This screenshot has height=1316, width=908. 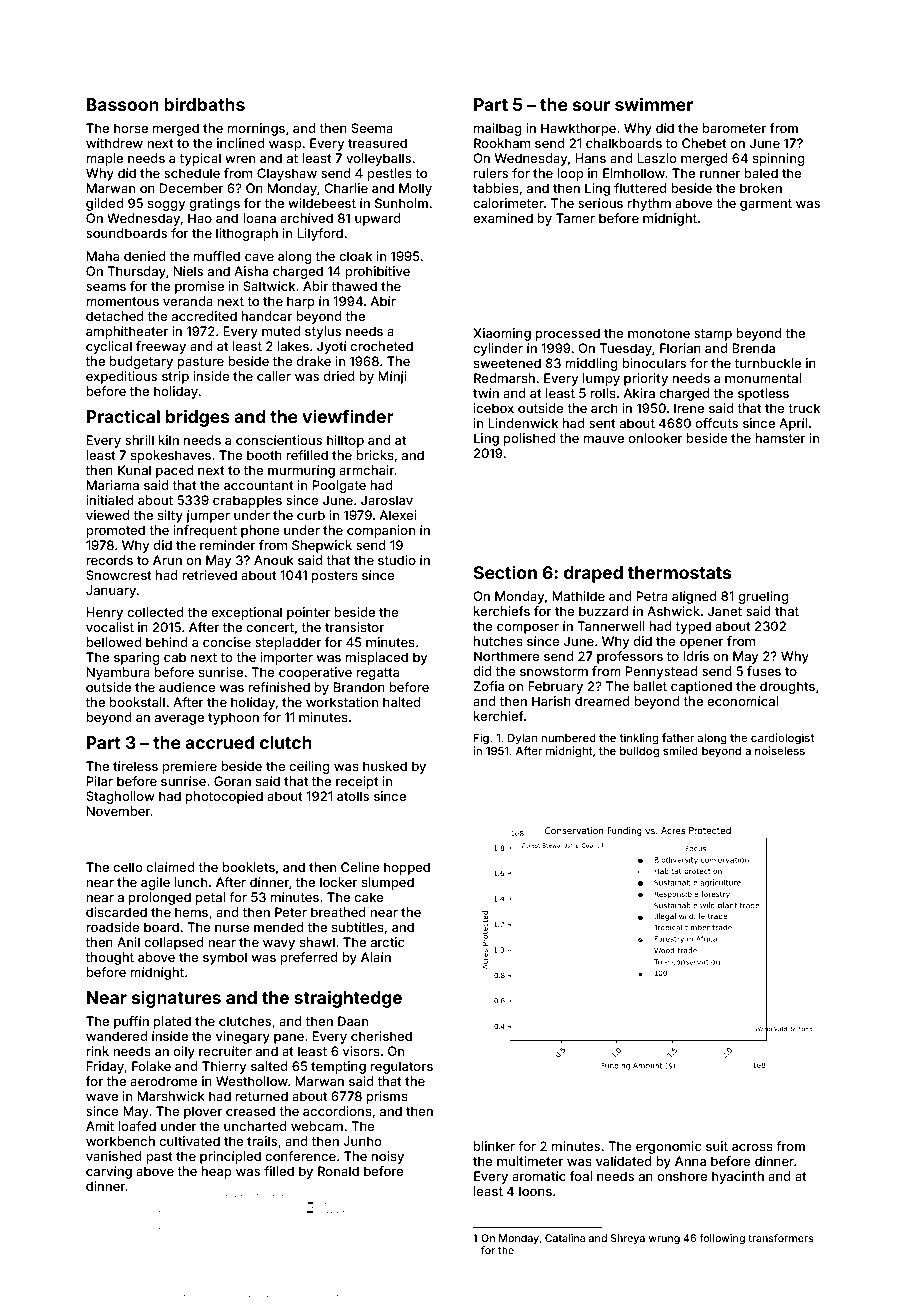 What do you see at coordinates (497, 129) in the screenshot?
I see `mailbag` at bounding box center [497, 129].
